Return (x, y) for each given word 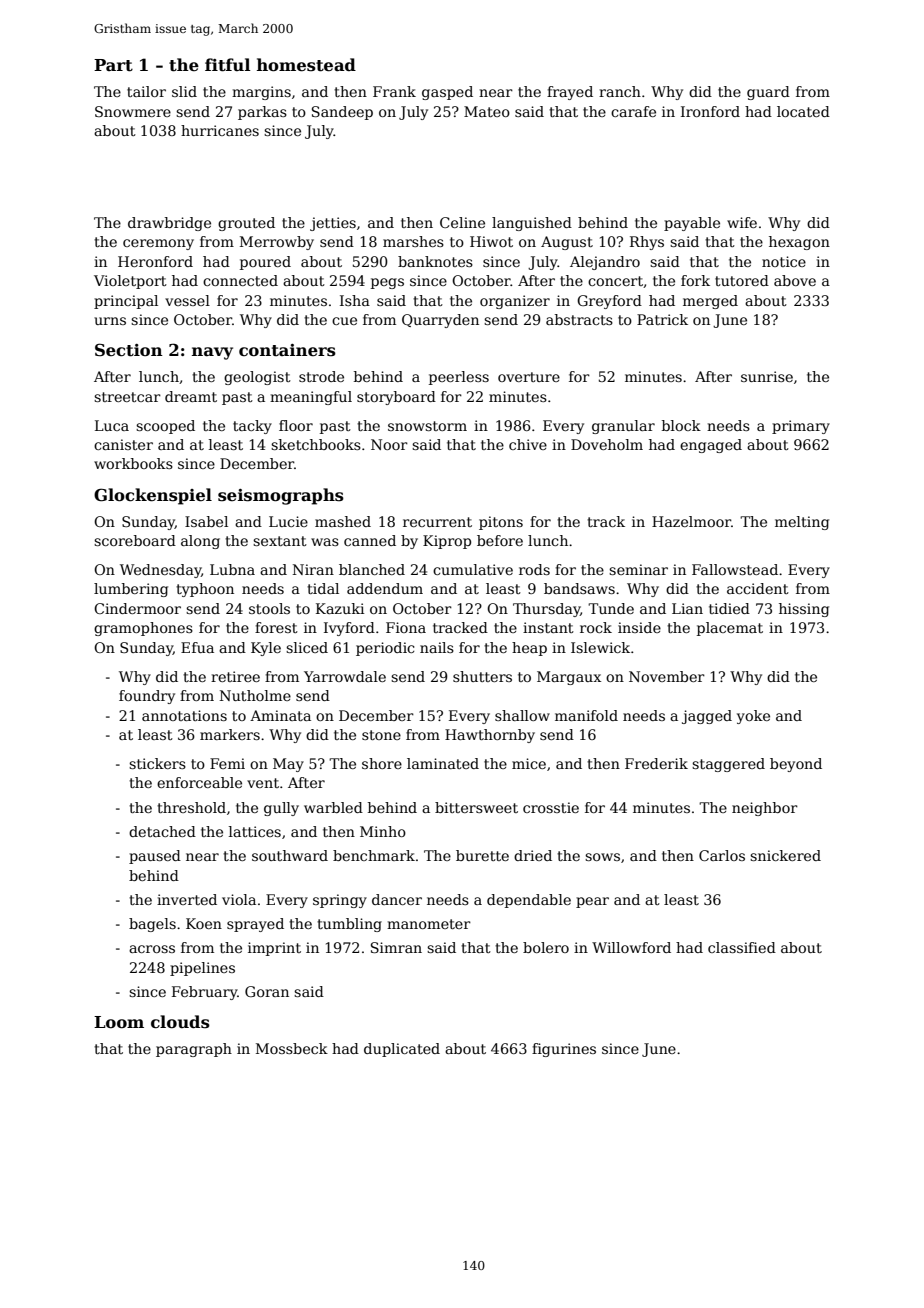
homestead (306, 65)
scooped (165, 427)
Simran (396, 947)
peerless (459, 378)
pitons (501, 523)
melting (802, 523)
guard (768, 93)
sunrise (767, 376)
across (152, 949)
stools (269, 608)
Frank (394, 91)
